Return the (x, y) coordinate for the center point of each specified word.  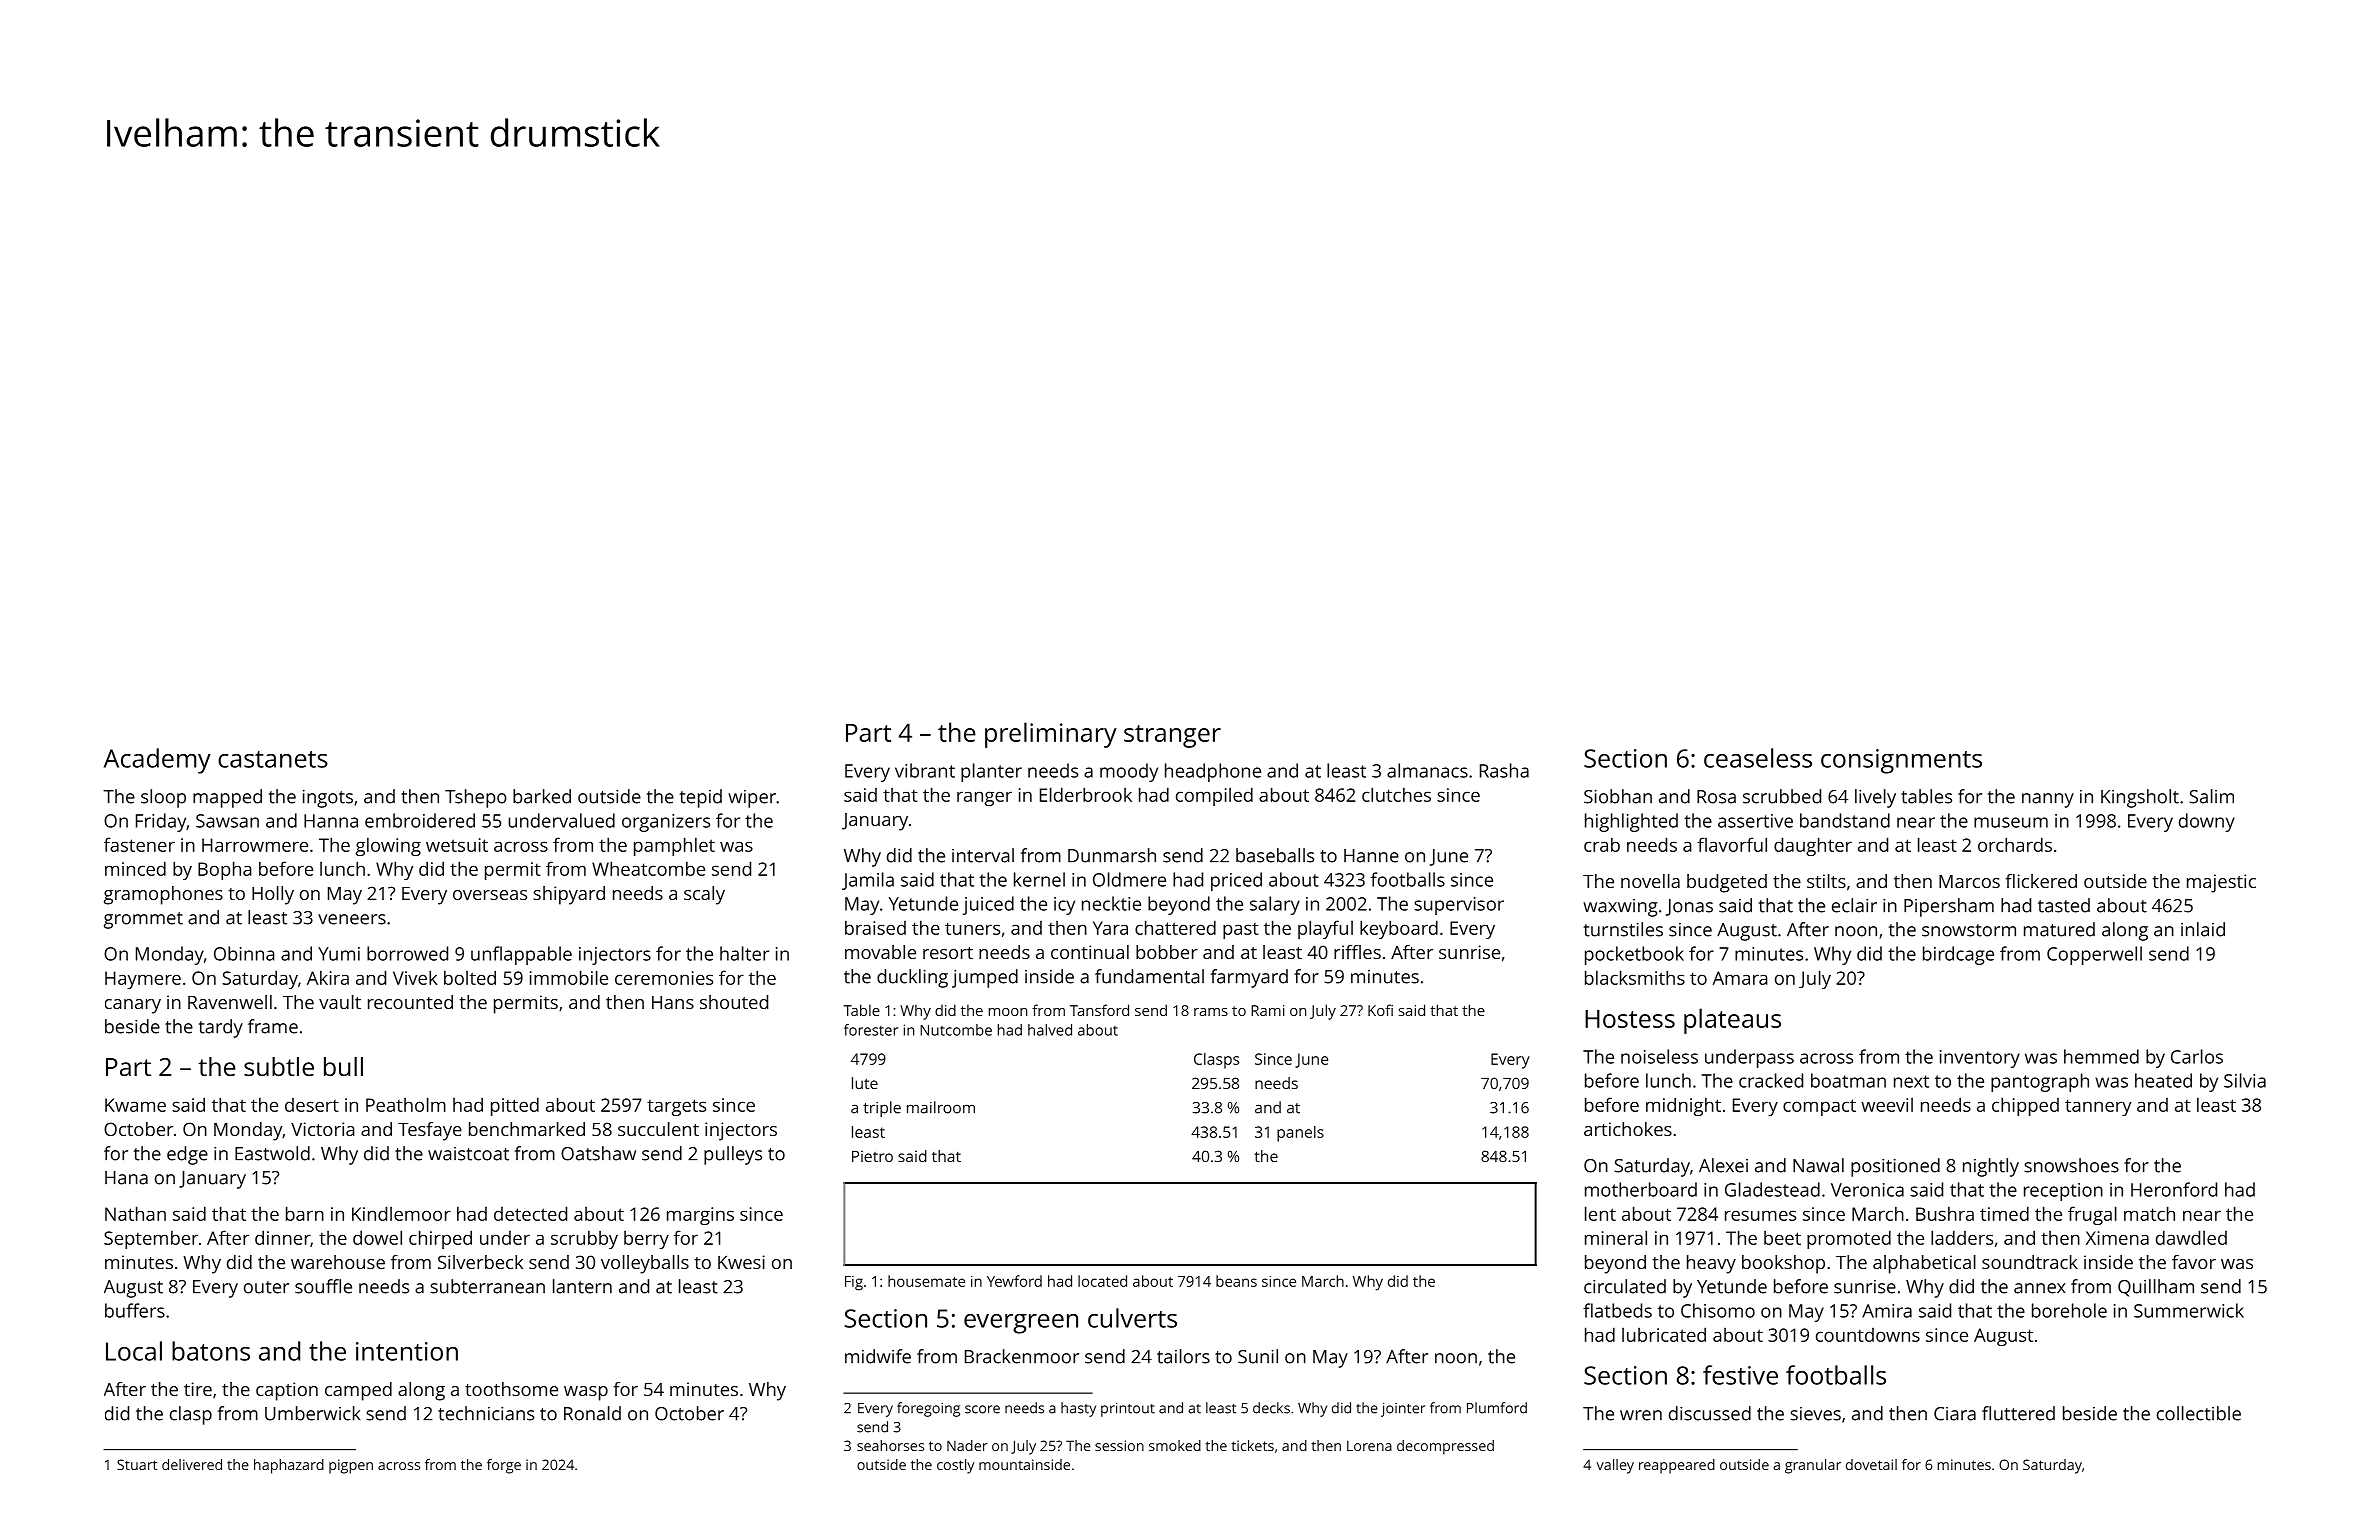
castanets (273, 759)
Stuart (137, 1464)
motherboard (1641, 1189)
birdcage (1958, 955)
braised (875, 927)
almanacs (1427, 770)
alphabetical (1924, 1264)
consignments (1901, 761)
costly (955, 1466)
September (151, 1239)
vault (340, 1002)
